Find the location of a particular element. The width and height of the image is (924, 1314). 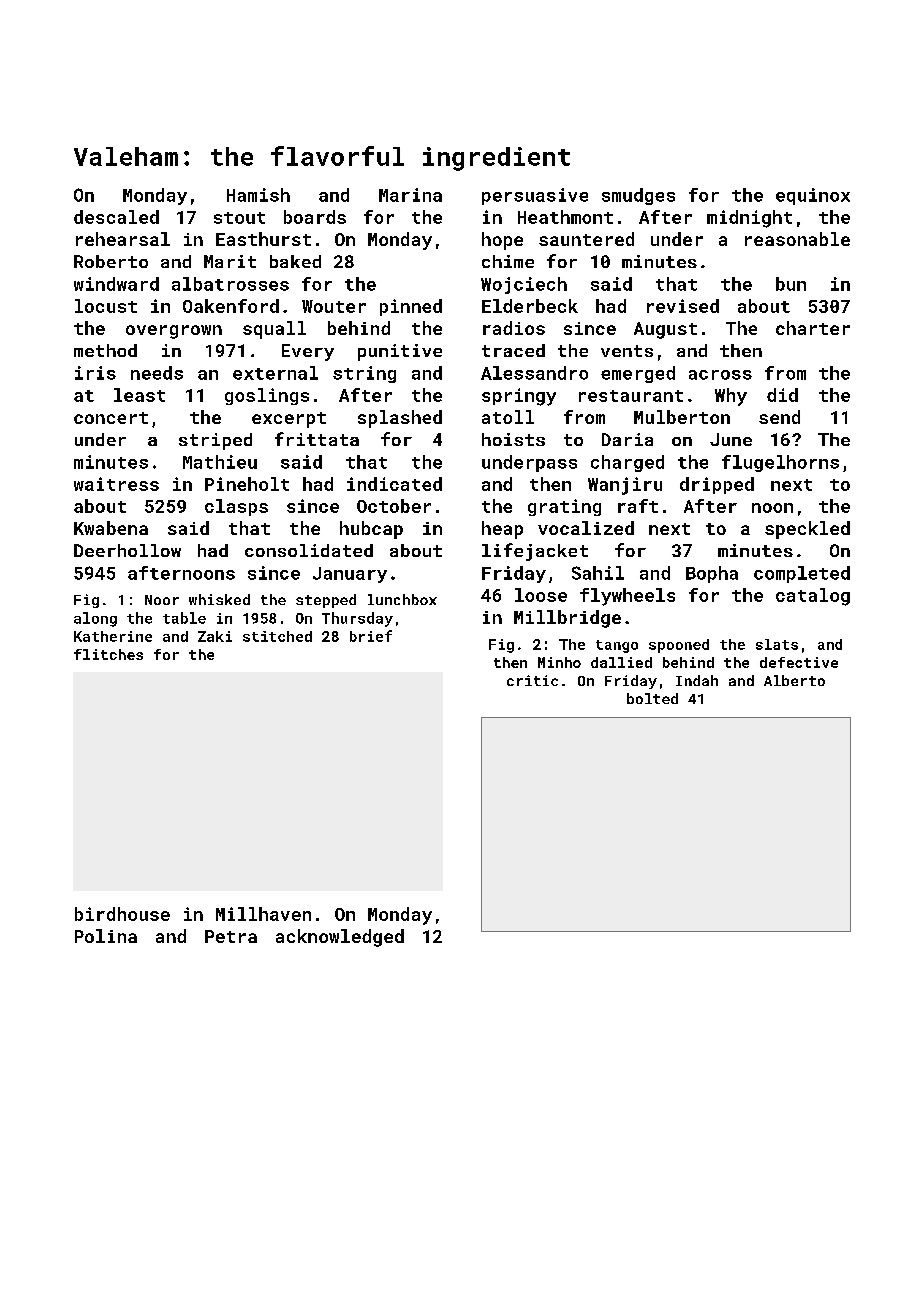

acknowledged is located at coordinates (340, 938).
